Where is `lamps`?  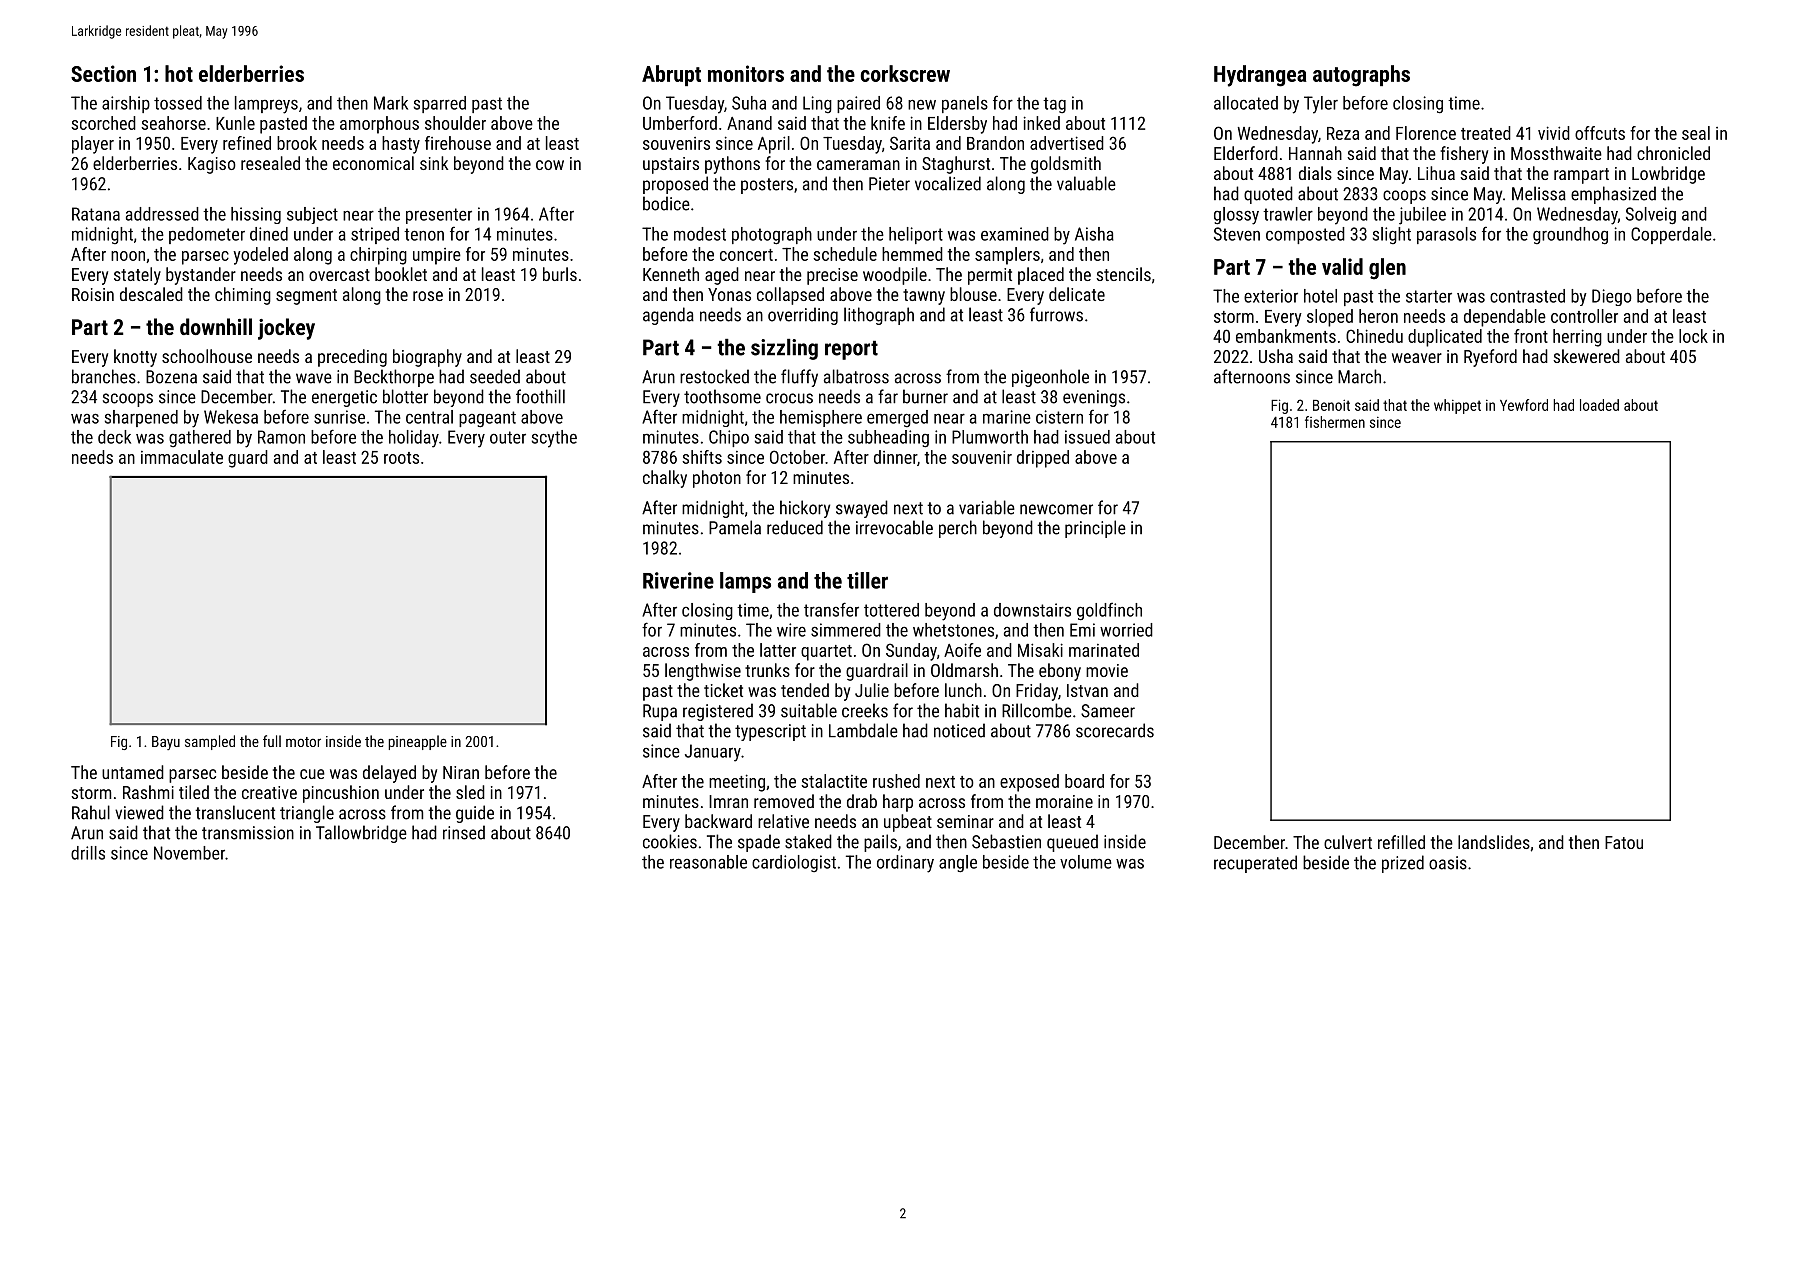 lamps is located at coordinates (745, 582).
